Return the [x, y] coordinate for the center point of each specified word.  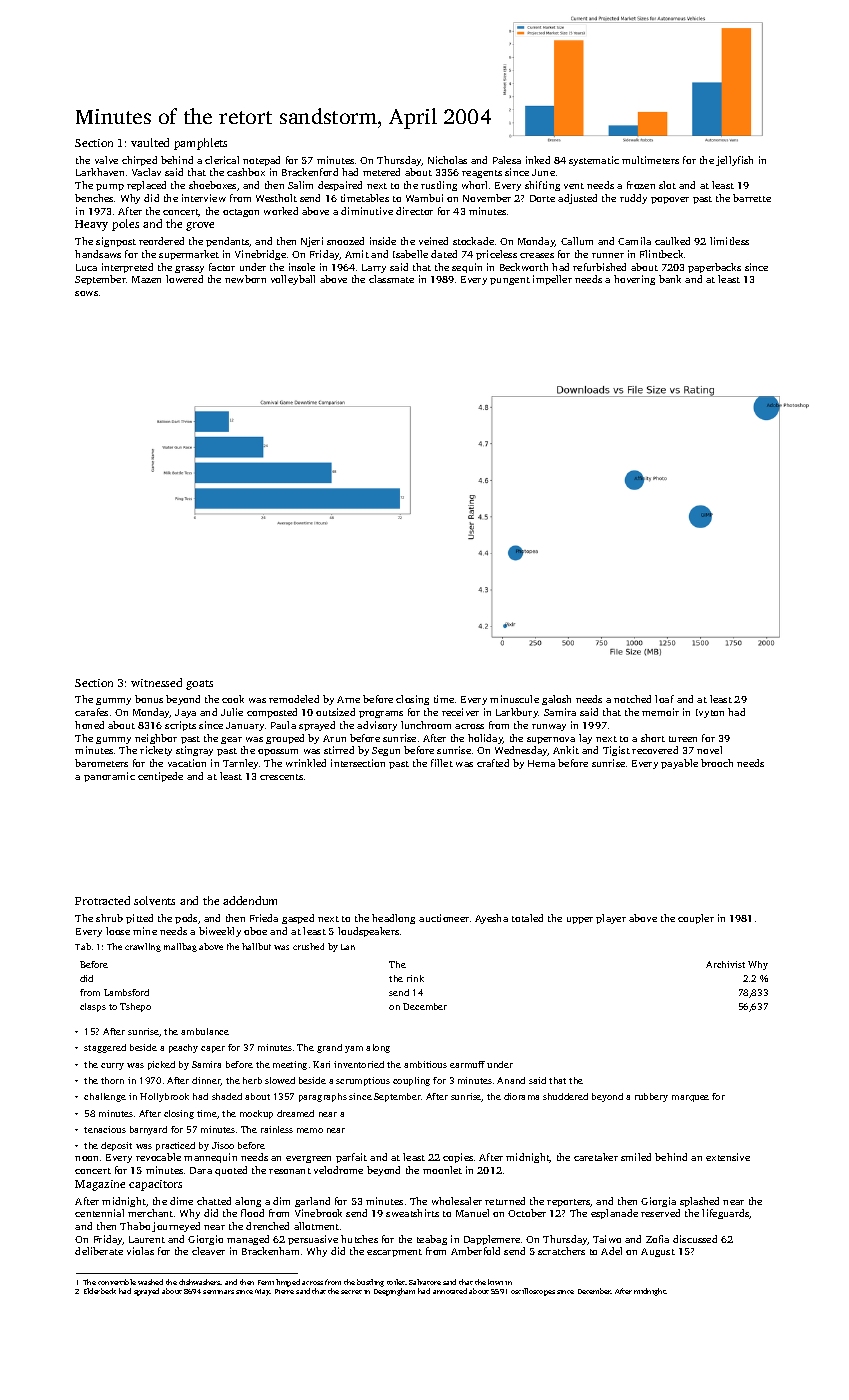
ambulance [205, 1031]
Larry [374, 268]
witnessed [156, 682]
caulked [672, 241]
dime [181, 1201]
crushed [308, 946]
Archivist [725, 964]
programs [381, 714]
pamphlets [200, 144]
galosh [556, 700]
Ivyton [710, 713]
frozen [641, 185]
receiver [460, 712]
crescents [281, 777]
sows [86, 293]
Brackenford [310, 172]
